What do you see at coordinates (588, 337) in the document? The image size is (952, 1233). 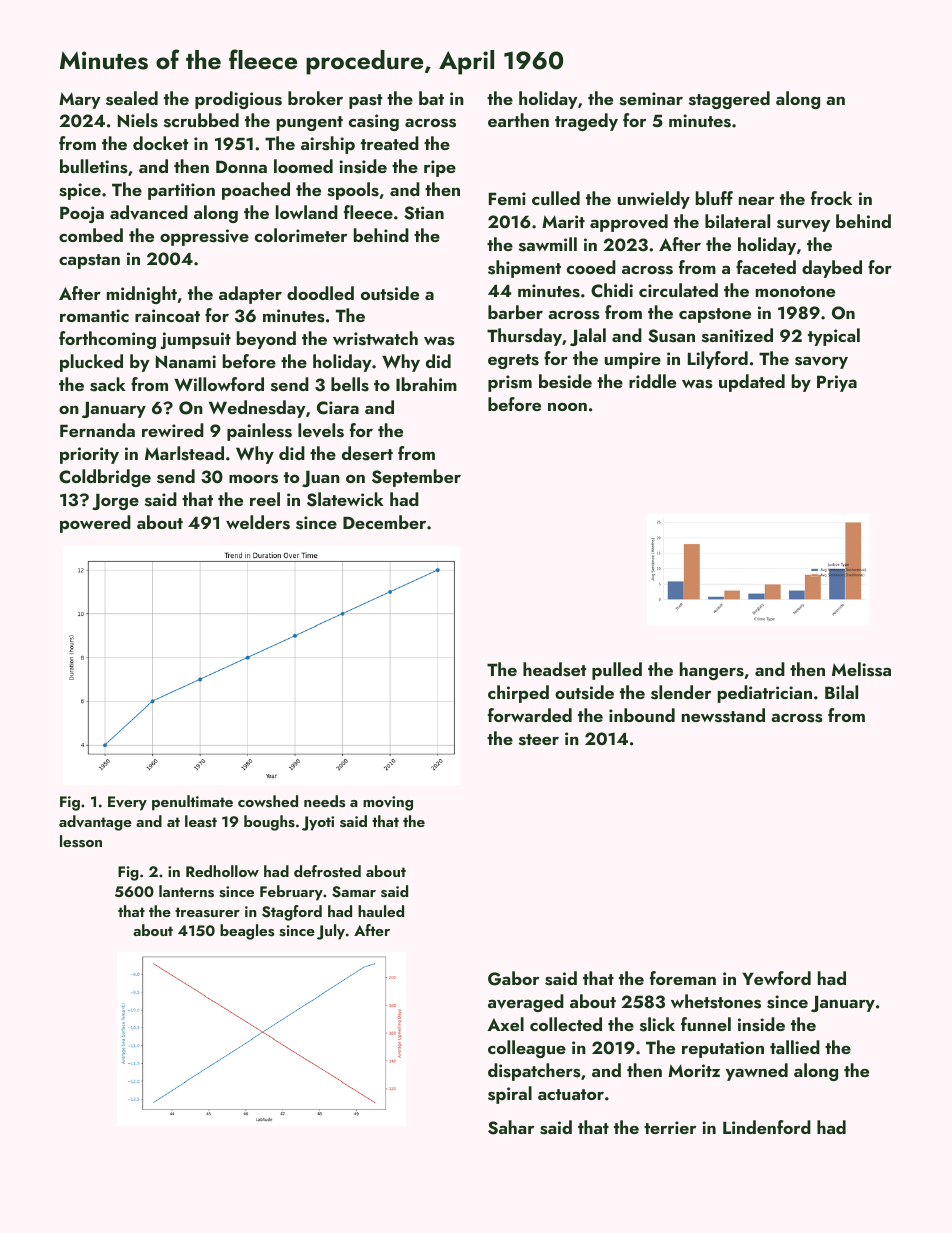 I see `Jalal` at bounding box center [588, 337].
